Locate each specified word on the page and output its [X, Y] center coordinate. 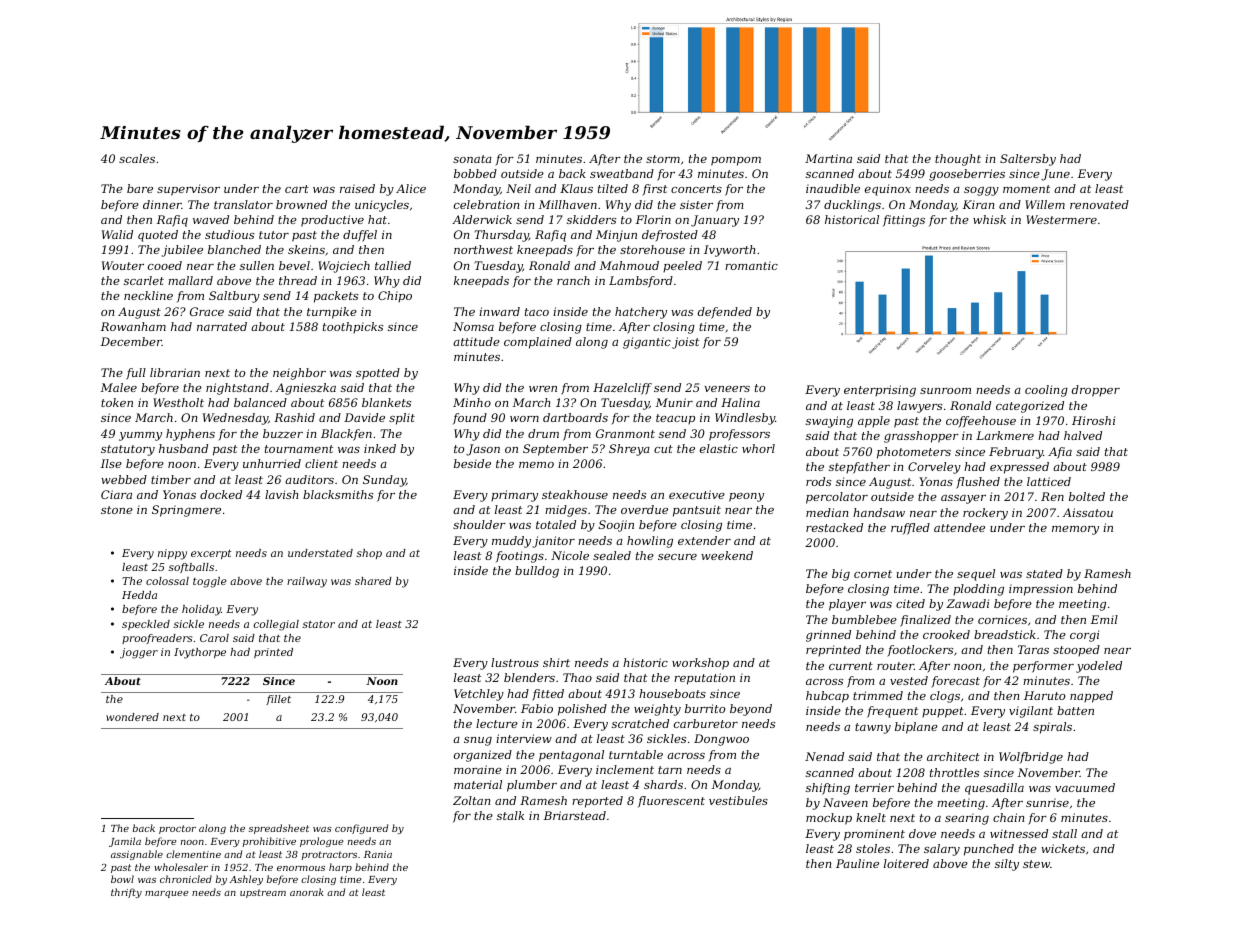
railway [307, 582]
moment [1026, 189]
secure [677, 557]
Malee [119, 387]
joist [685, 343]
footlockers [920, 651]
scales [137, 158]
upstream [263, 893]
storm [663, 159]
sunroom [945, 391]
